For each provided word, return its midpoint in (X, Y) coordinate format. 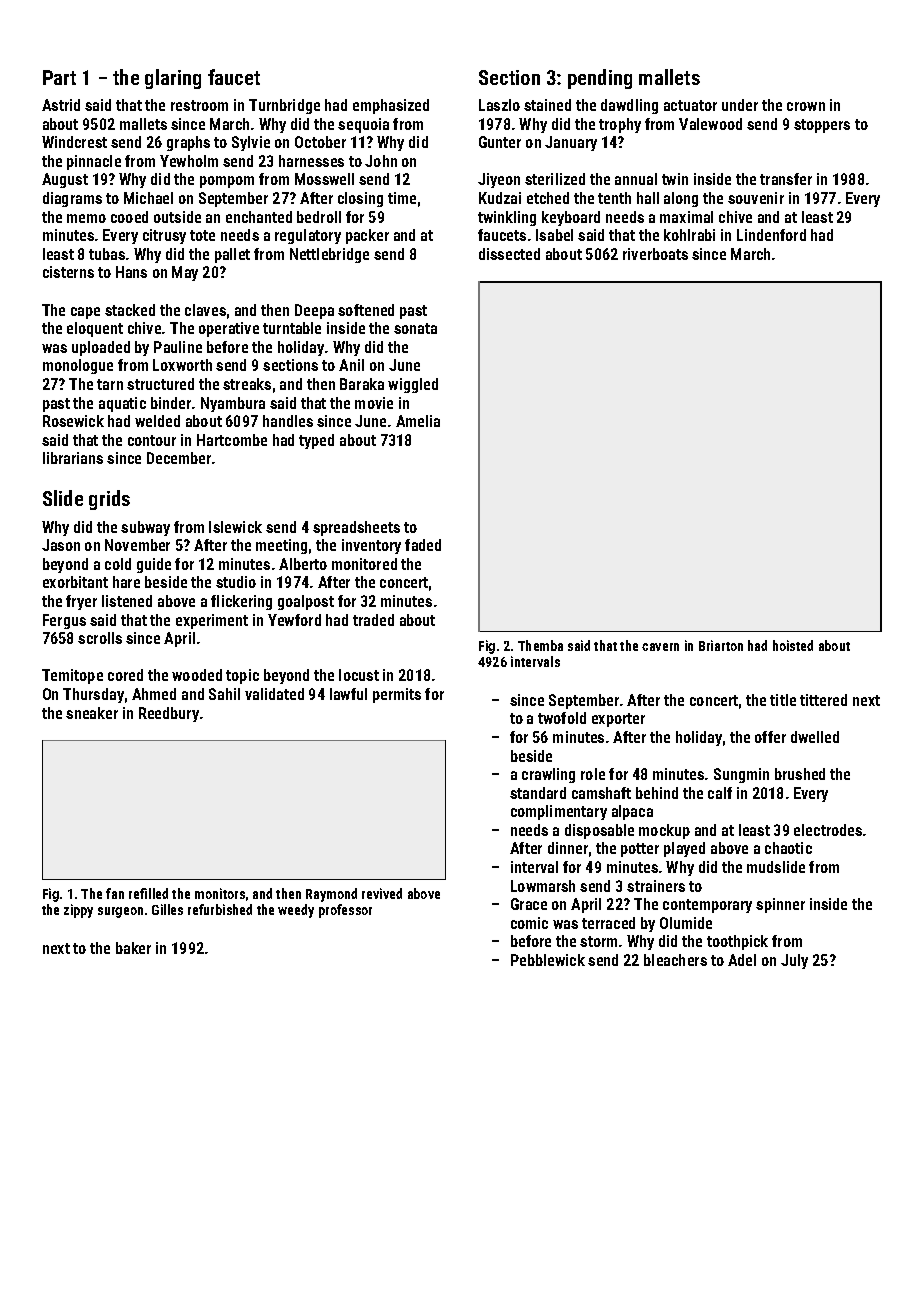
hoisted (793, 645)
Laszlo (499, 105)
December (179, 458)
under (740, 105)
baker (133, 948)
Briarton (721, 645)
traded (373, 620)
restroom (199, 105)
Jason (61, 545)
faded (423, 545)
